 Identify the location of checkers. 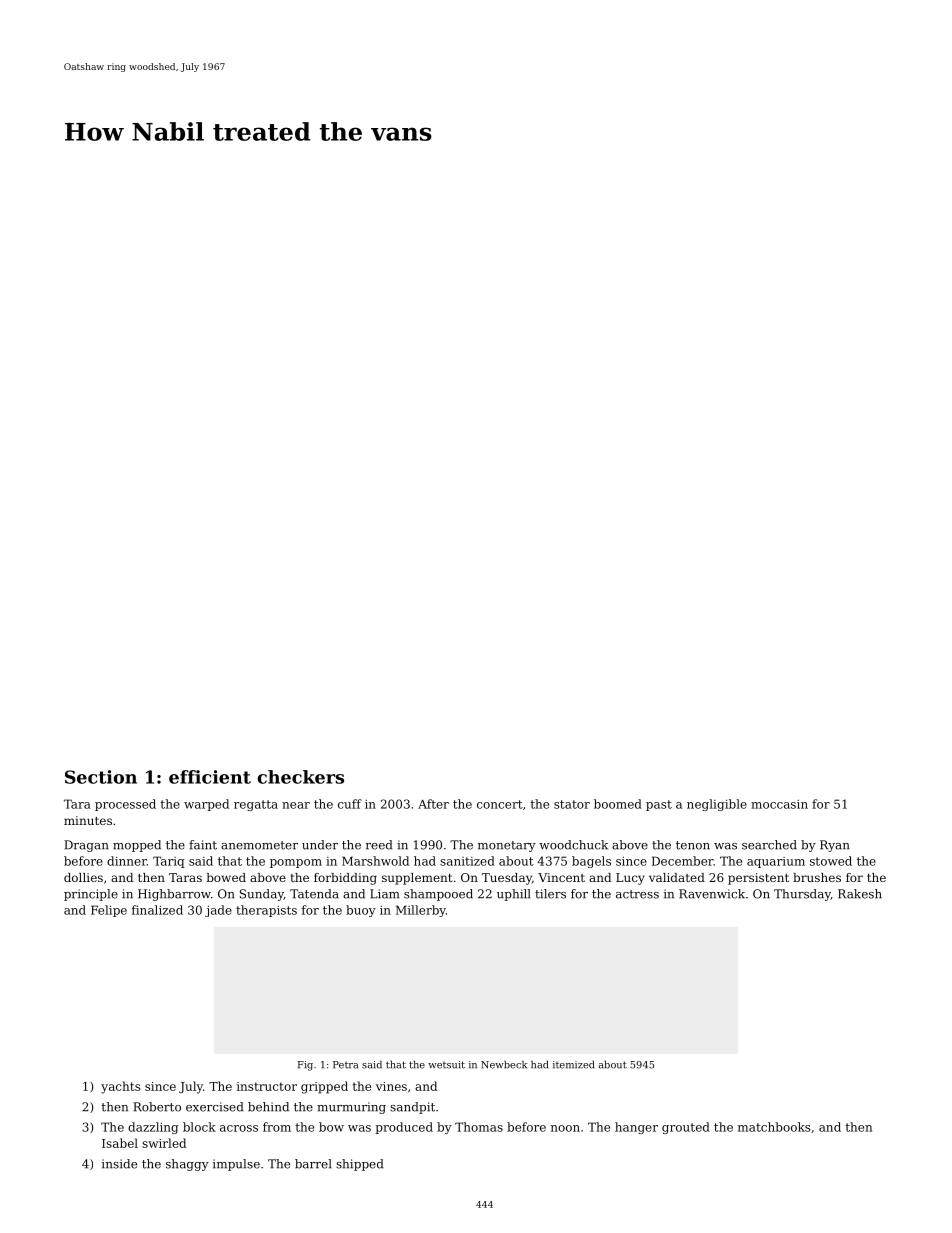
(301, 777).
